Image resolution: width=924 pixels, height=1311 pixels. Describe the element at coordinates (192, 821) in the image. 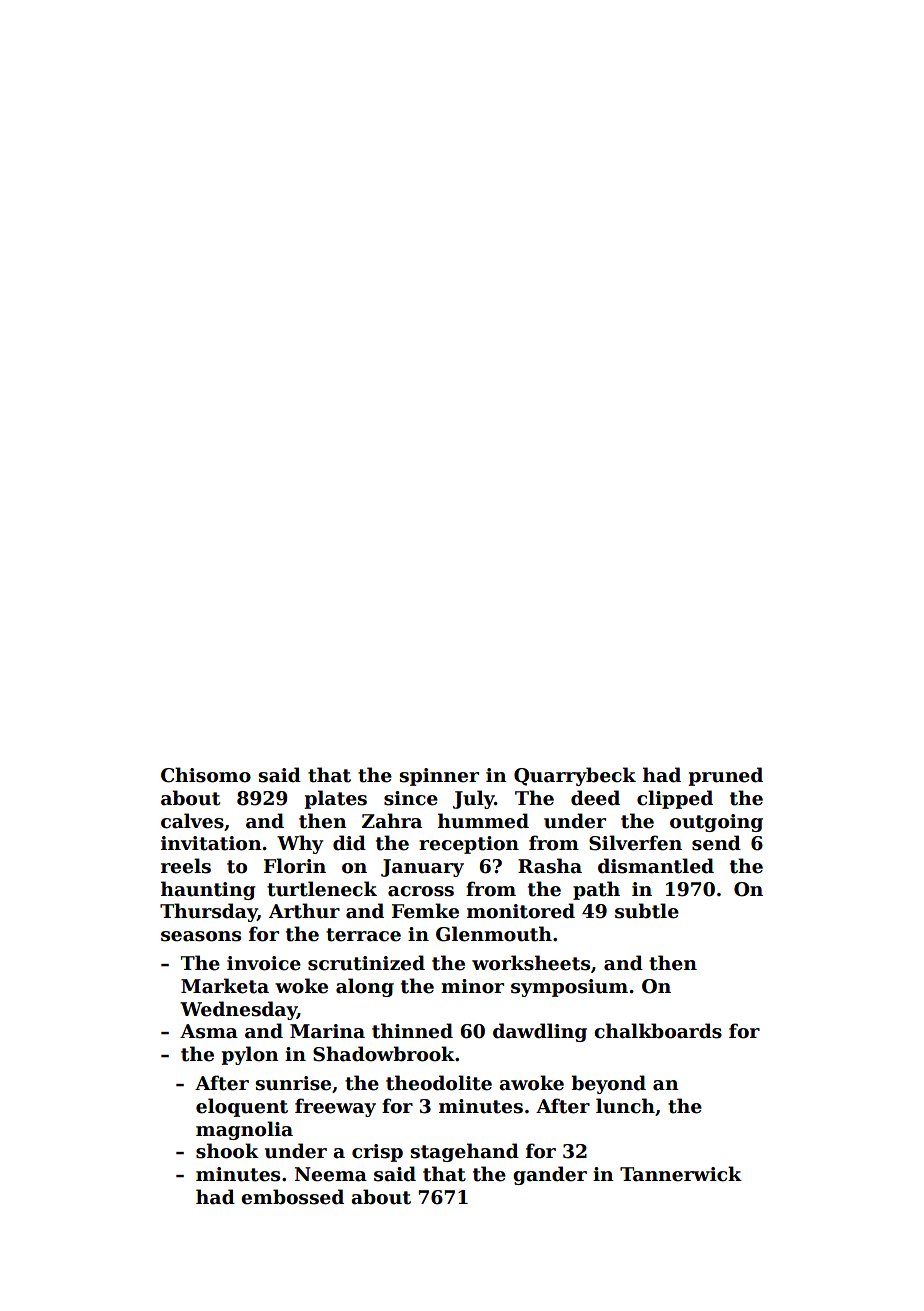

I see `calves` at that location.
